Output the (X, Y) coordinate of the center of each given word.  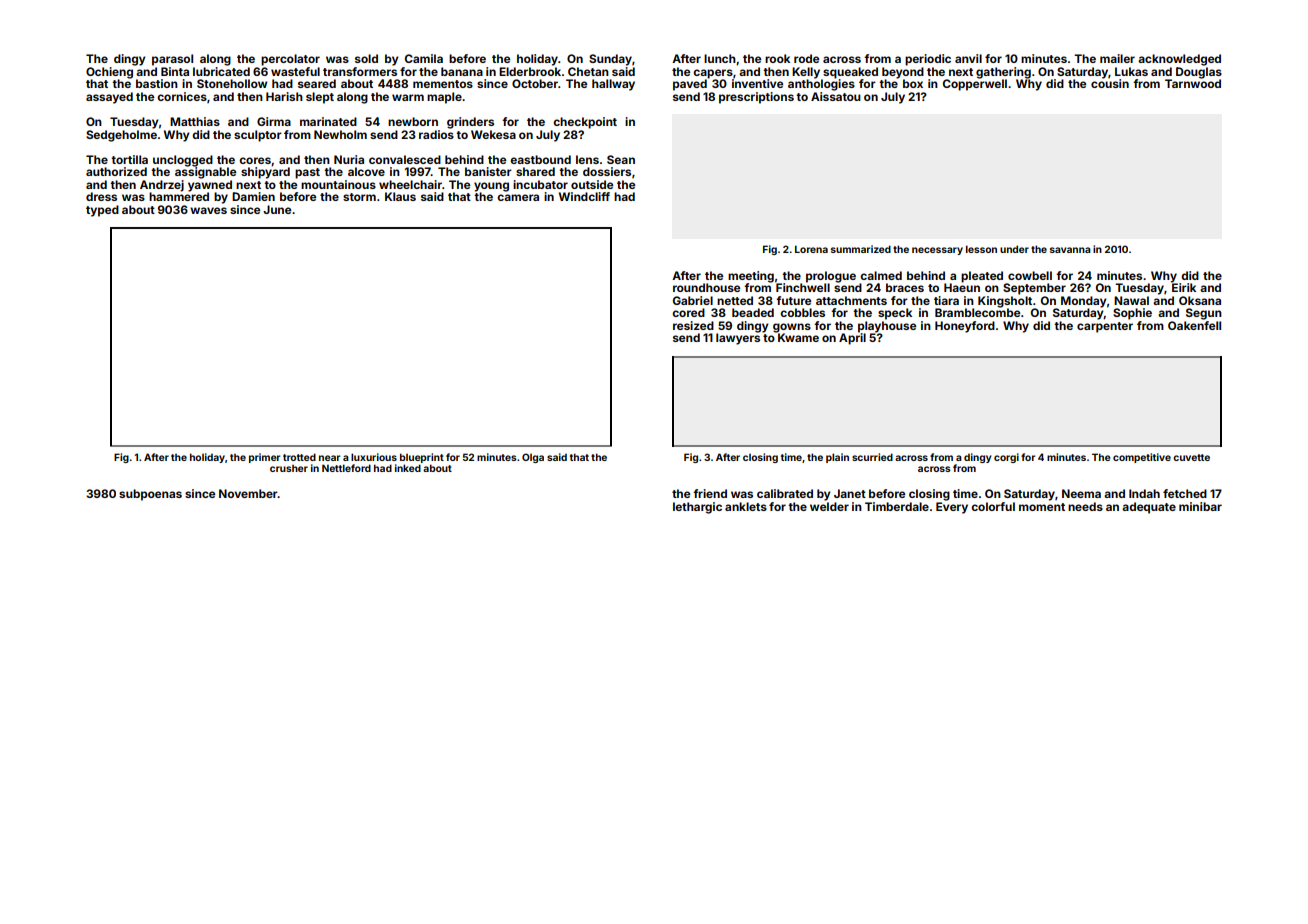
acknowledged (1179, 60)
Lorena (811, 249)
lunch (720, 58)
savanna (1070, 250)
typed (102, 211)
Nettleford (346, 468)
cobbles (802, 312)
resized (693, 325)
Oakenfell (1194, 325)
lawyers (738, 339)
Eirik (1184, 287)
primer (264, 458)
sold (366, 58)
